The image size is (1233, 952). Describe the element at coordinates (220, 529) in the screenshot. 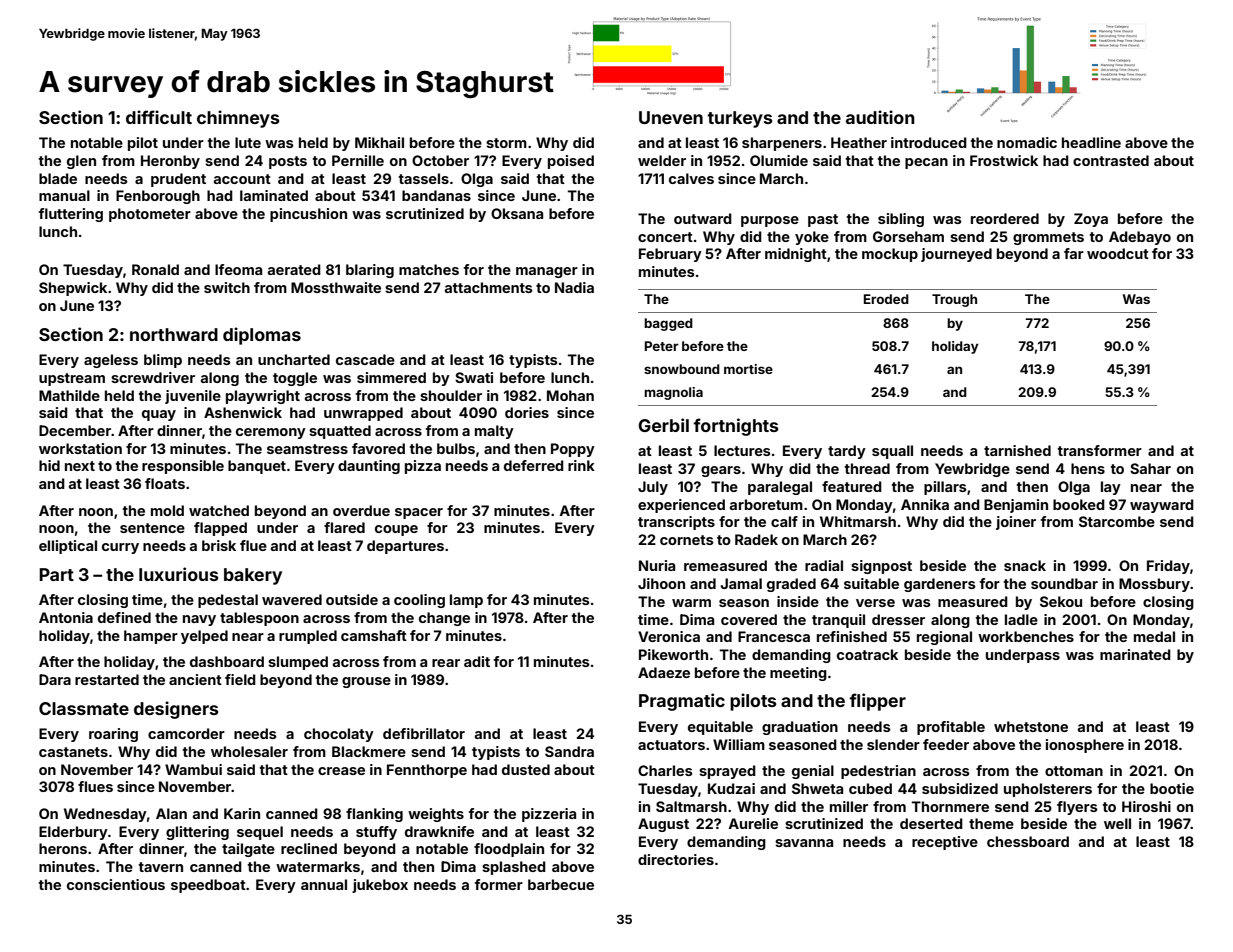

I see `flapped` at that location.
